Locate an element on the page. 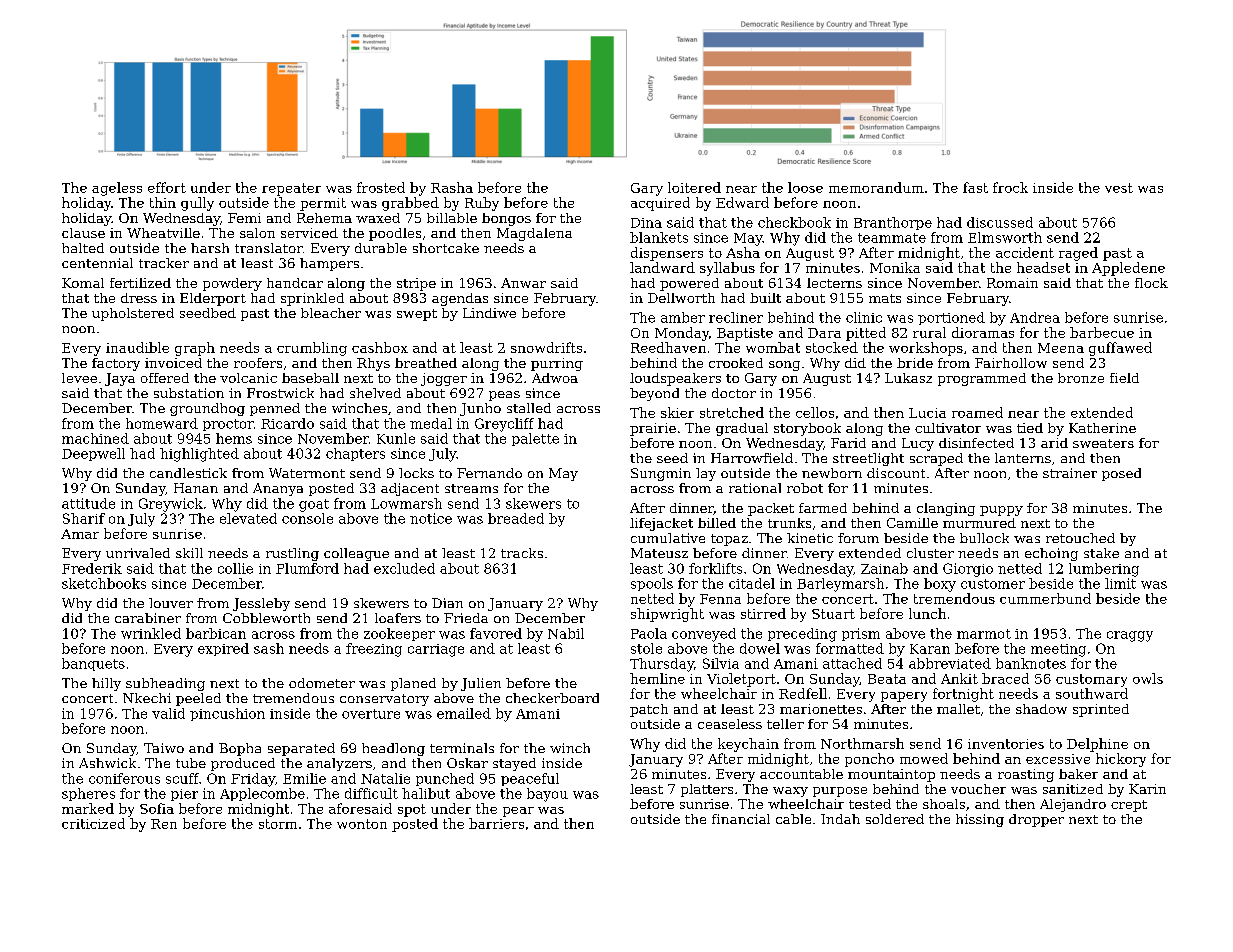 Image resolution: width=1233 pixels, height=952 pixels. repeater is located at coordinates (291, 189).
